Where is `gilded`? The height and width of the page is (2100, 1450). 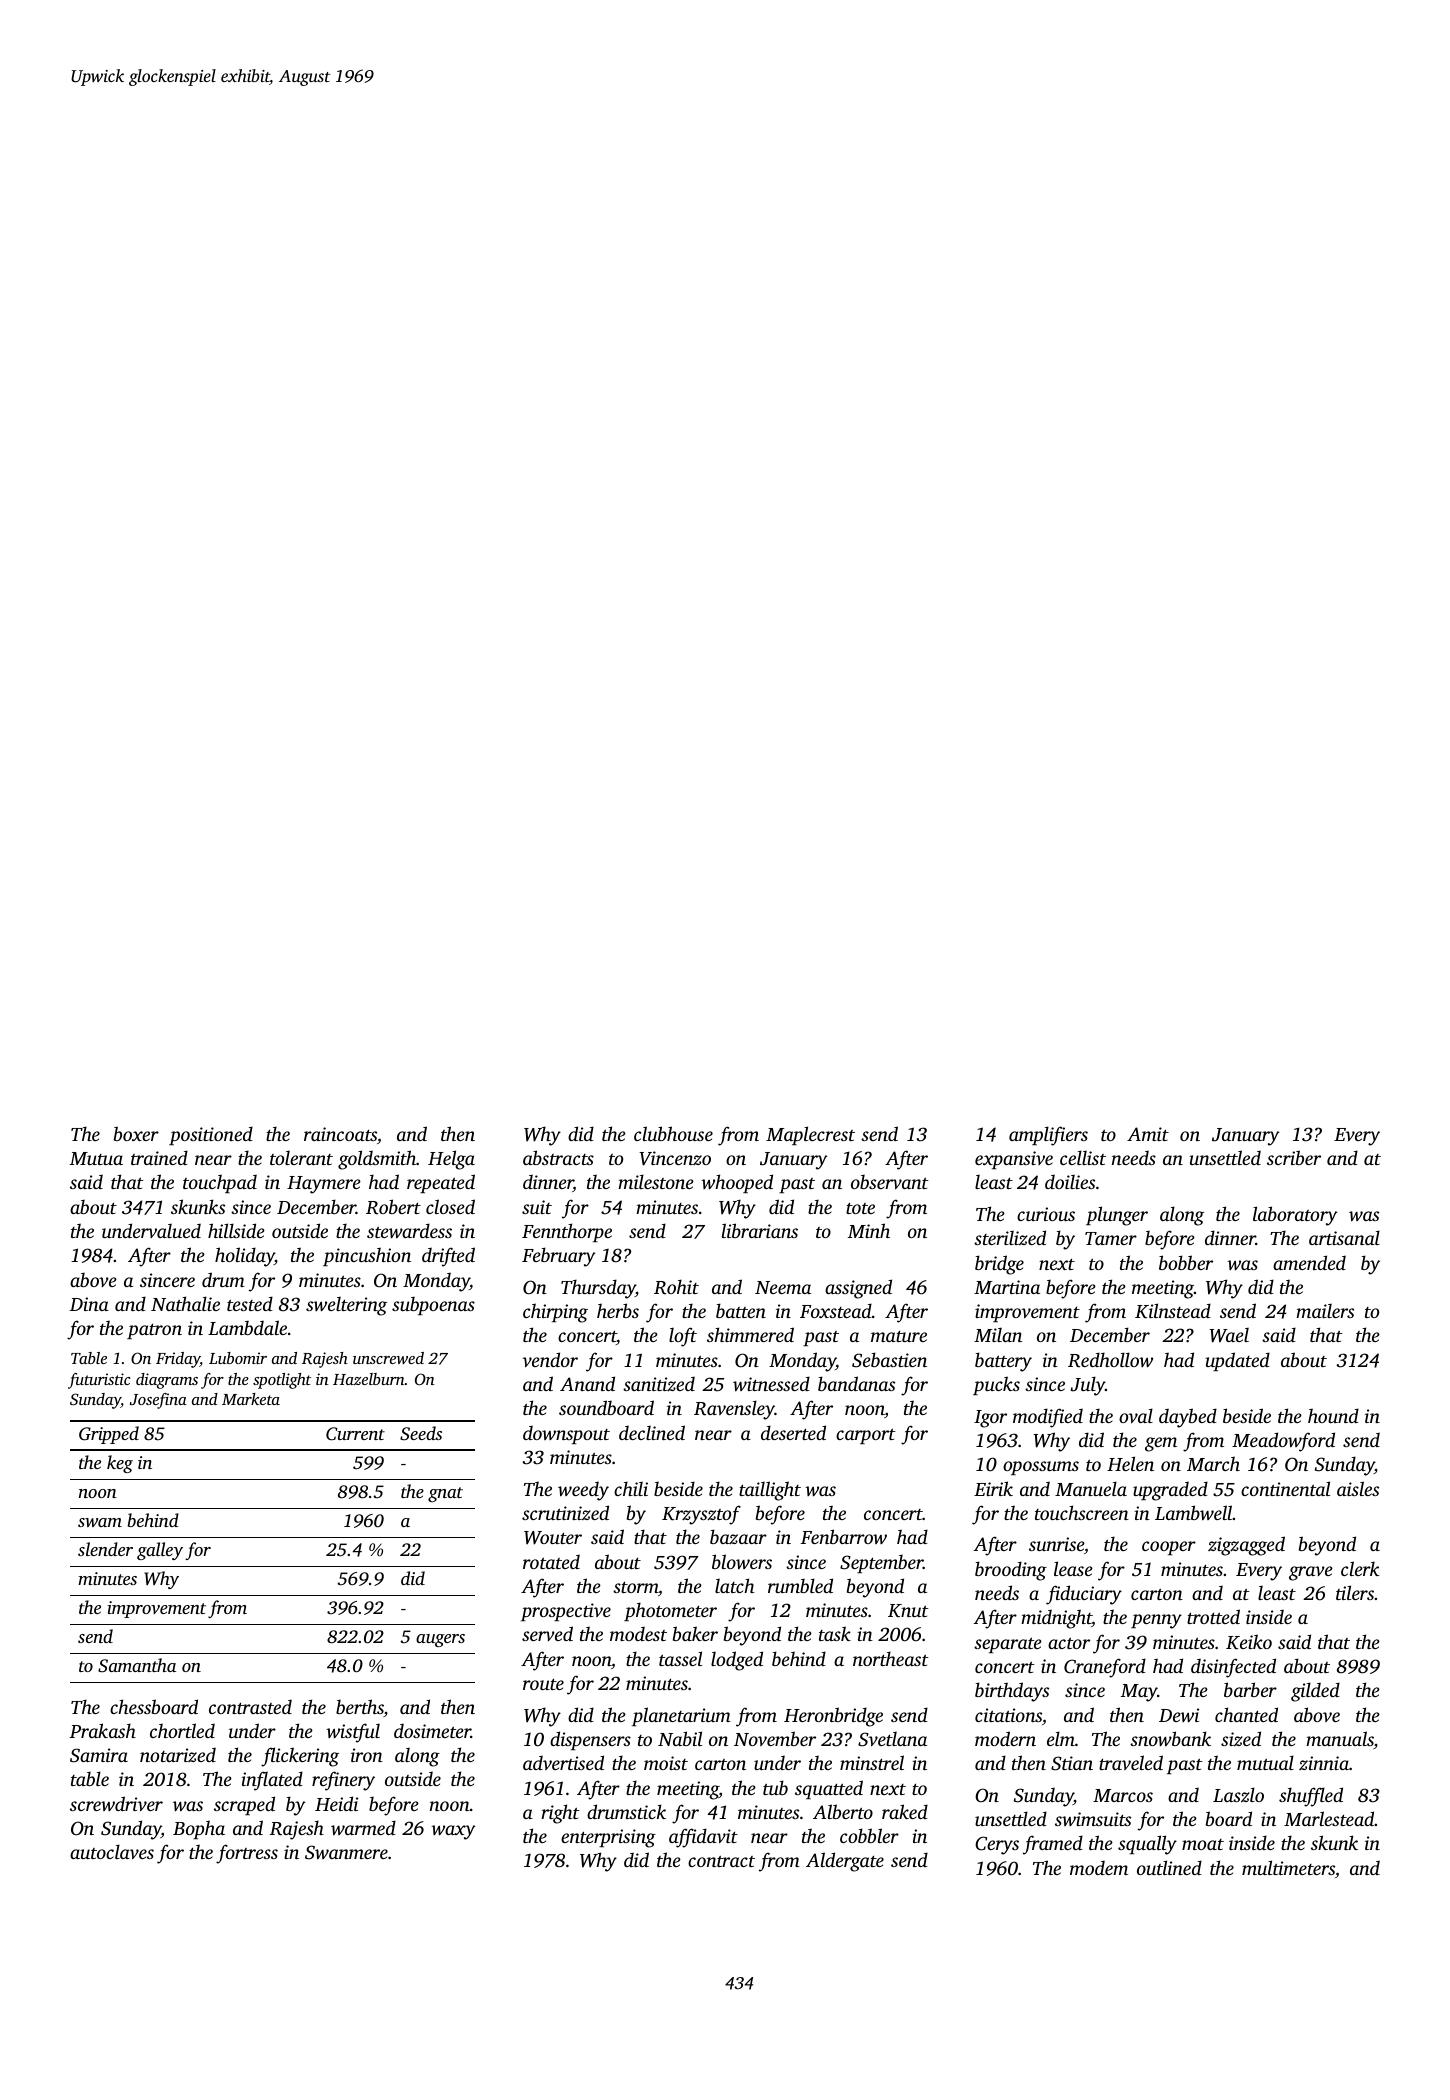
gilded is located at coordinates (1315, 1692).
